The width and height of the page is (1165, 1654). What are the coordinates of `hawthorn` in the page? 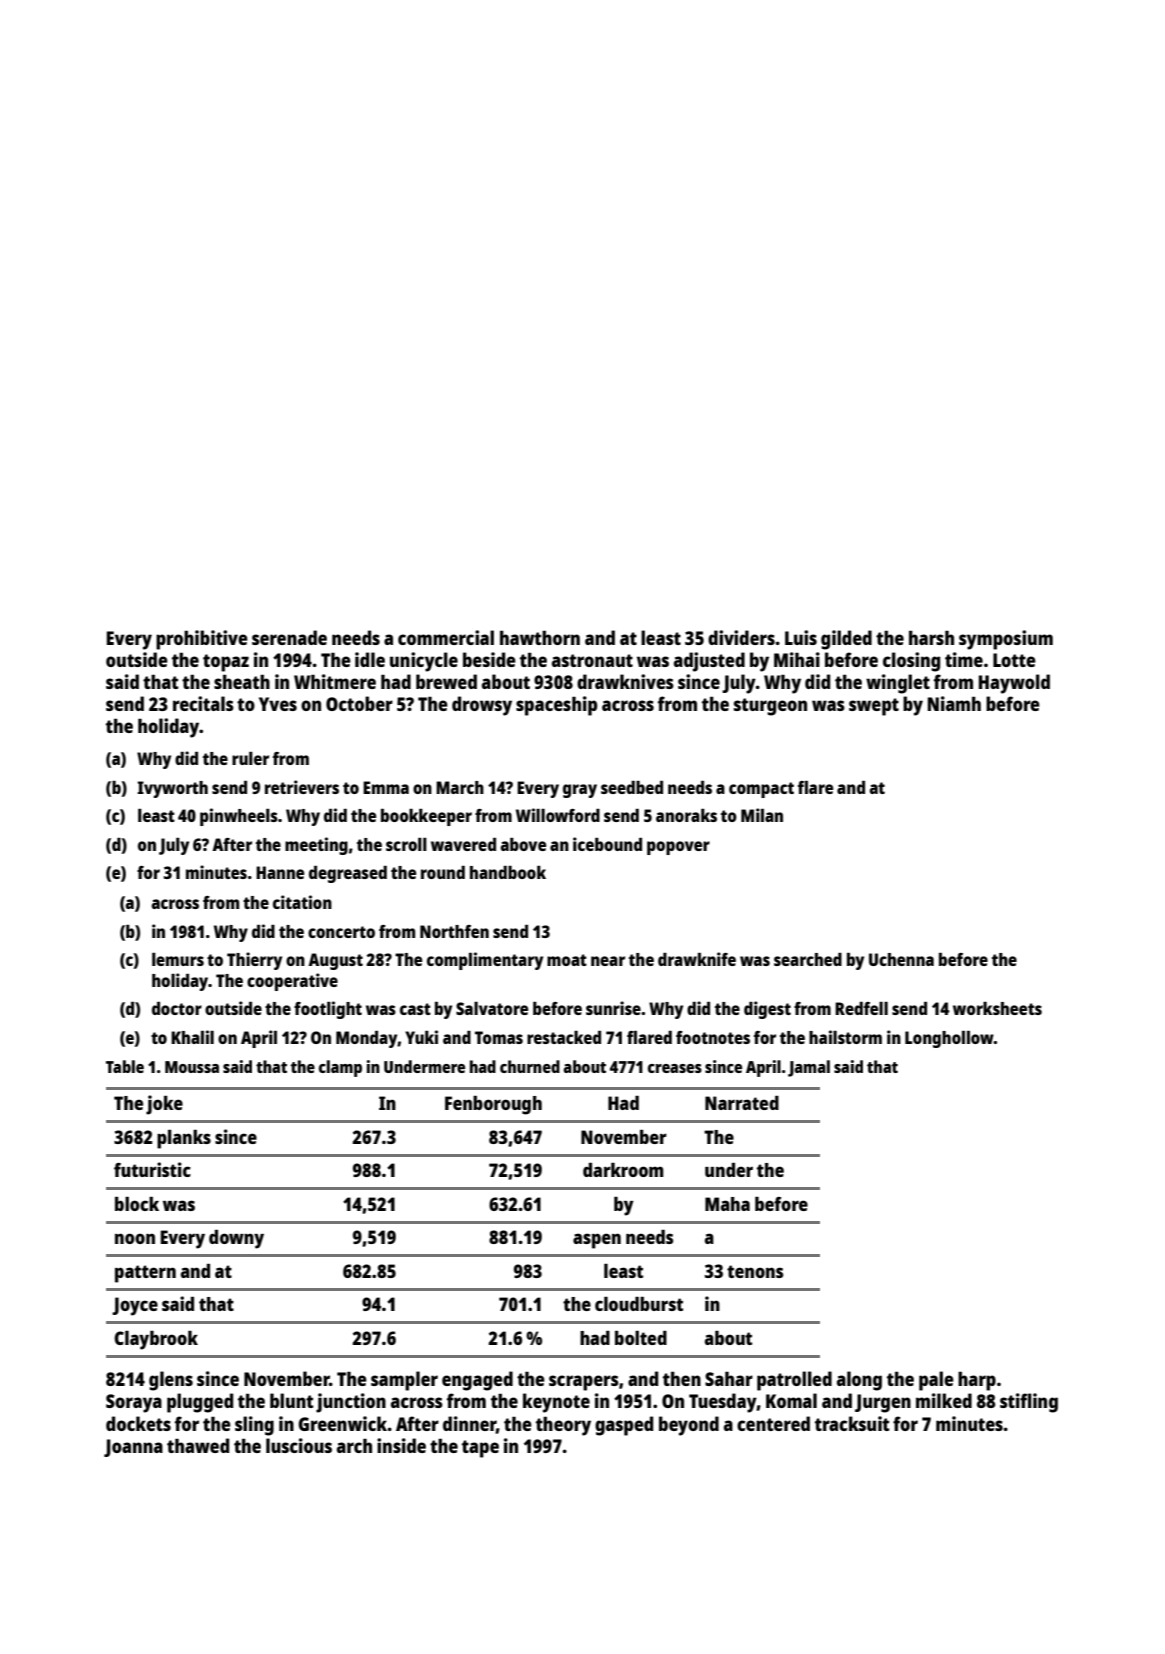 It's located at (540, 637).
